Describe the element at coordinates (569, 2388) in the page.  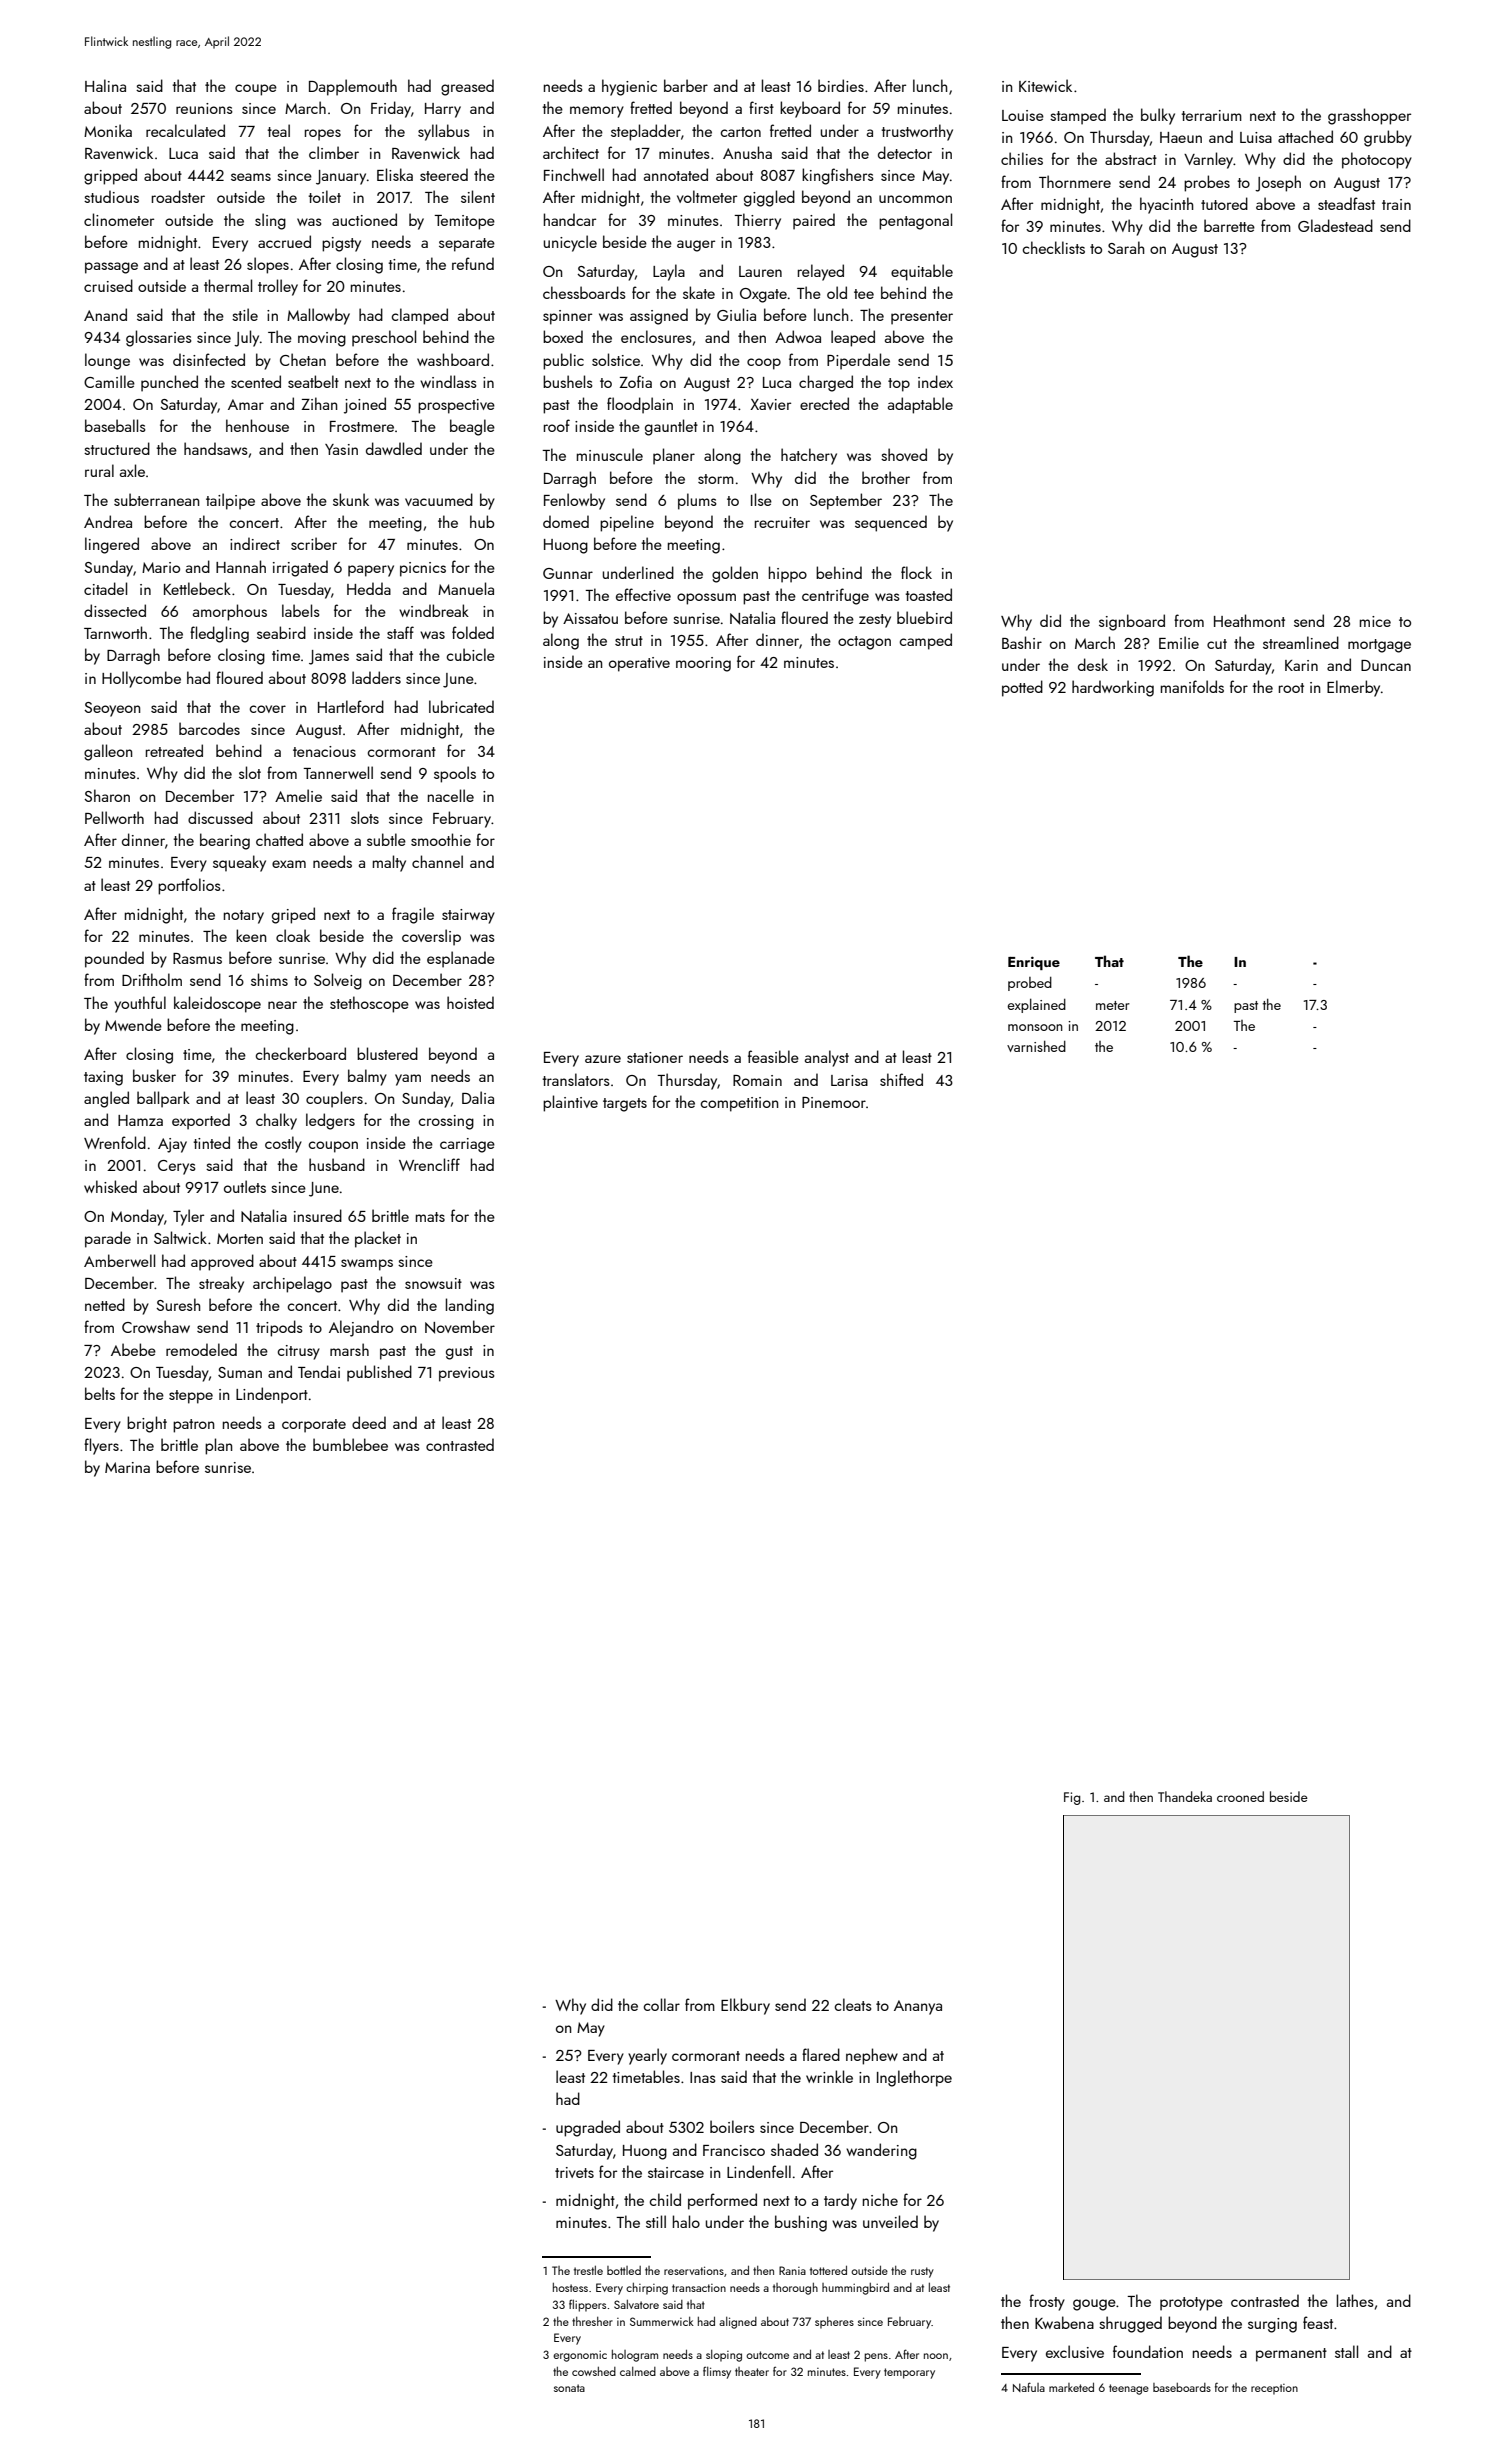
I see `sonata` at that location.
